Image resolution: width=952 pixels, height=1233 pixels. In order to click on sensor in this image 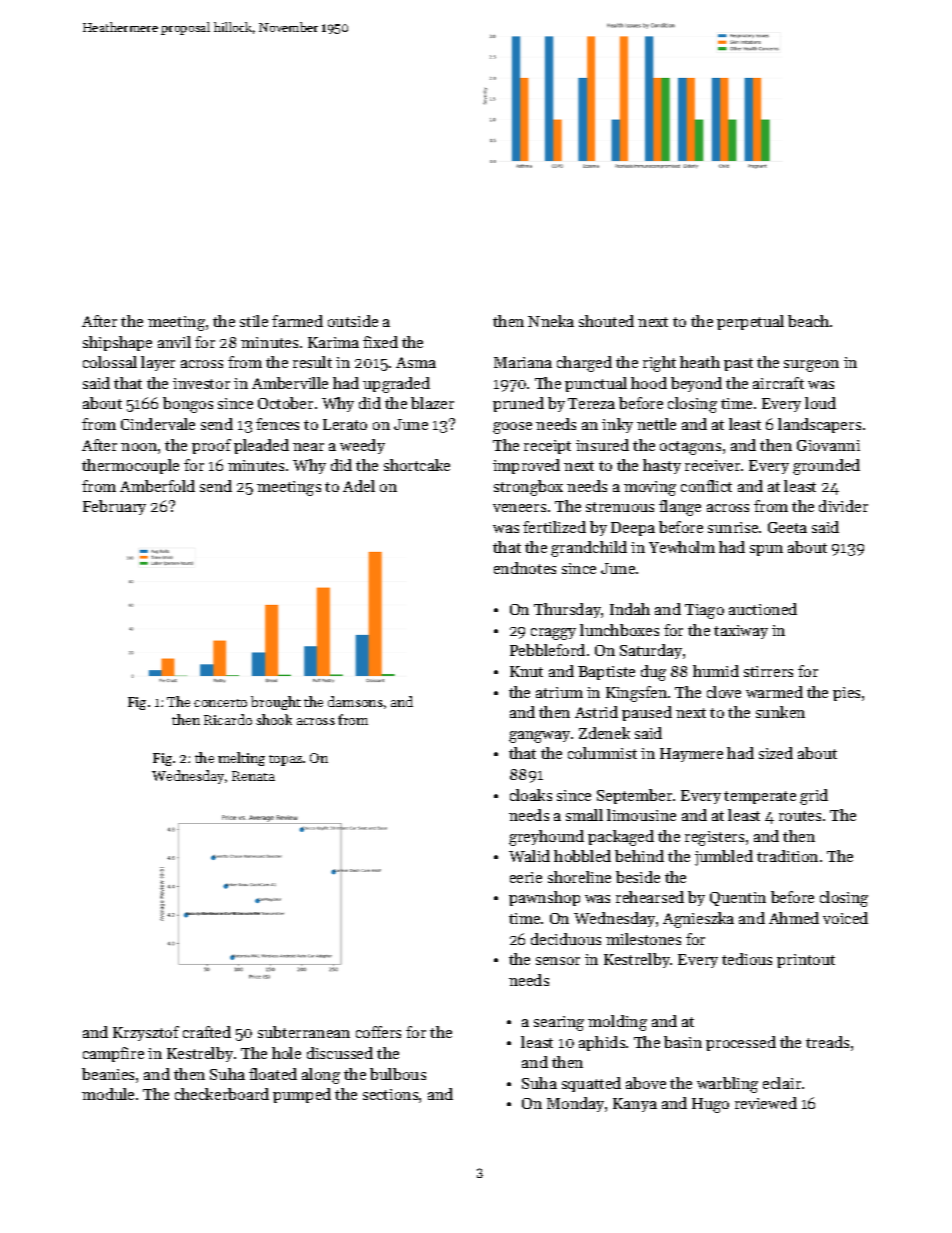, I will do `click(558, 961)`.
